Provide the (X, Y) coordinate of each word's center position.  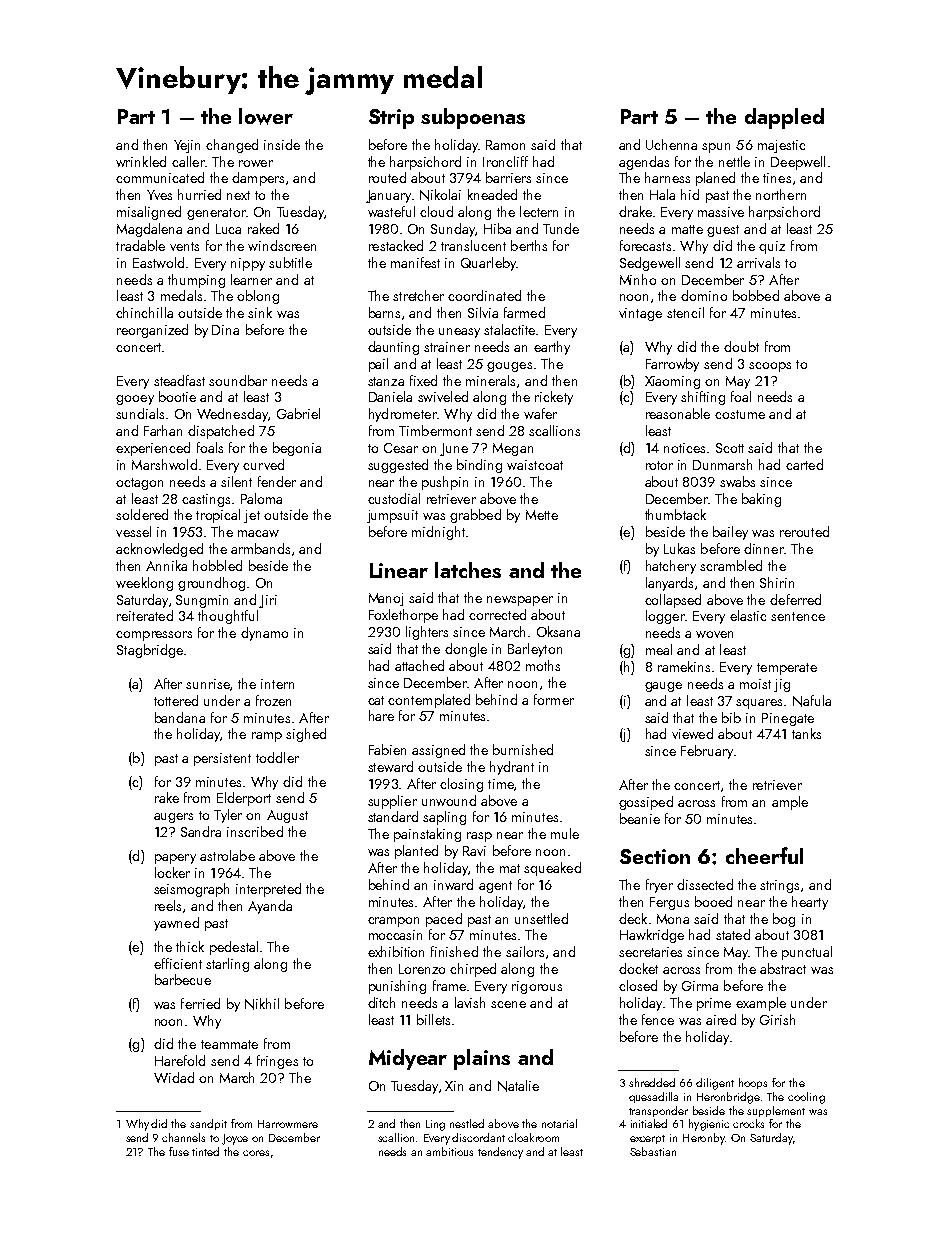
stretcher (418, 295)
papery (175, 859)
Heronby (704, 1139)
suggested (398, 466)
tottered (176, 700)
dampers (258, 179)
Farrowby (672, 365)
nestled (467, 1123)
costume (740, 414)
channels (183, 1137)
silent (236, 481)
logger (665, 617)
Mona (673, 919)
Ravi (474, 851)
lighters (427, 633)
